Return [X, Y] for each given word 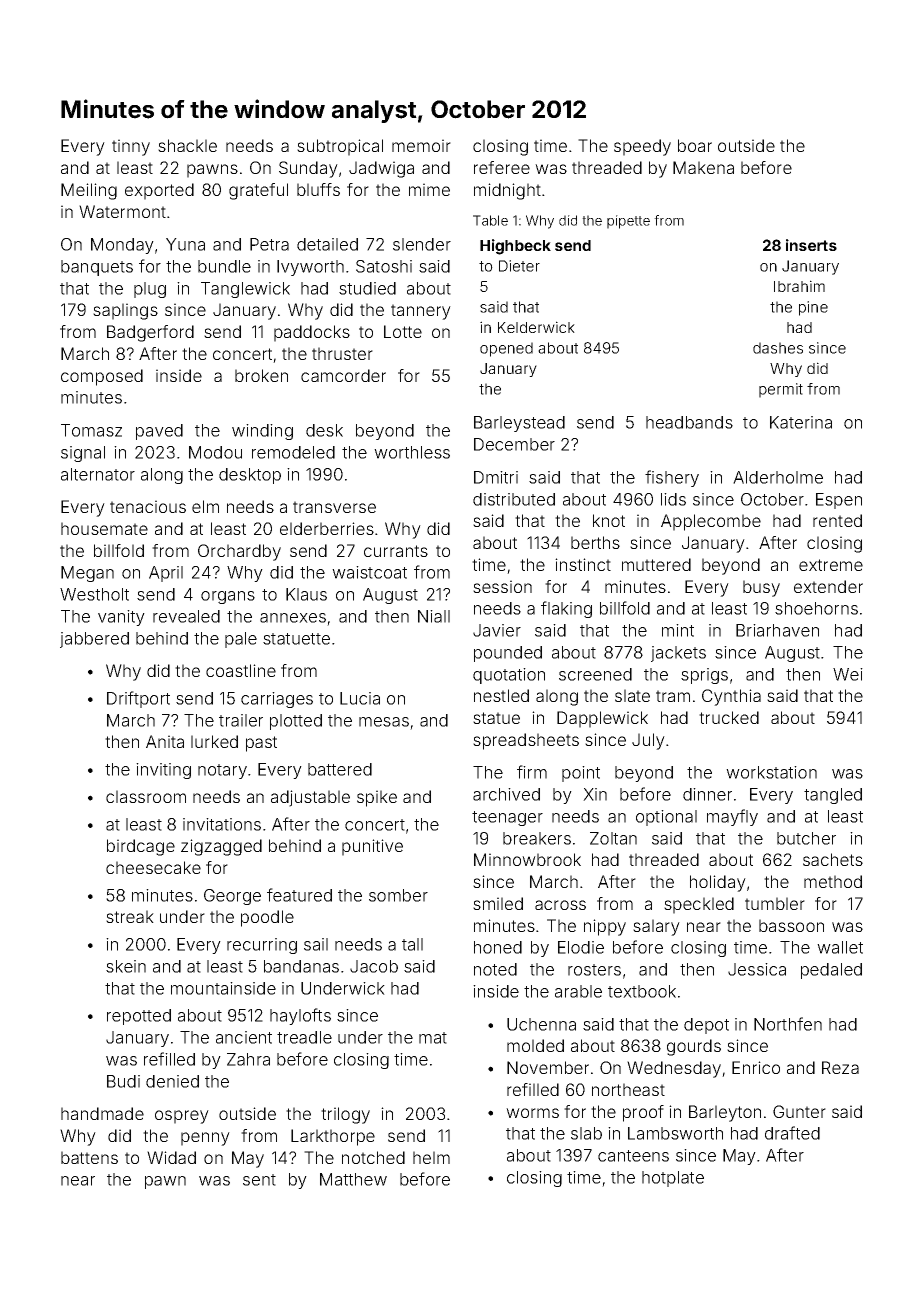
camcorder [343, 375]
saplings [125, 311]
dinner [707, 794]
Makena [703, 167]
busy [761, 588]
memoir [421, 145]
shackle [187, 145]
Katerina [801, 422]
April [166, 574]
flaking [566, 609]
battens [89, 1157]
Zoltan [613, 838]
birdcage [141, 847]
